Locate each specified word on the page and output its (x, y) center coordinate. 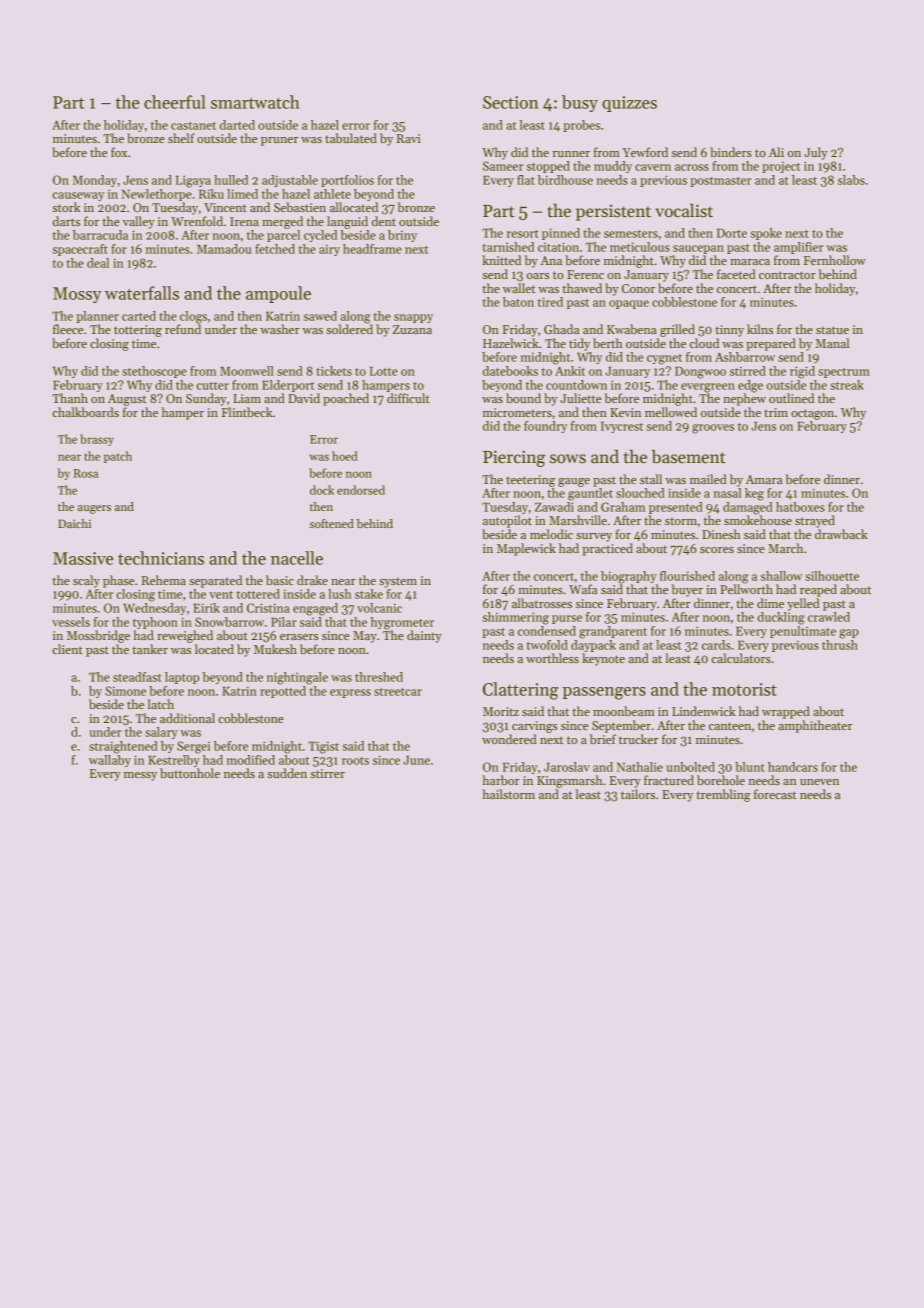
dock (322, 490)
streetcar (398, 692)
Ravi (409, 138)
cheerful (175, 102)
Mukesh (275, 649)
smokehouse (758, 520)
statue (832, 330)
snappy (413, 318)
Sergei (194, 747)
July (816, 153)
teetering (530, 481)
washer (280, 329)
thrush (840, 645)
